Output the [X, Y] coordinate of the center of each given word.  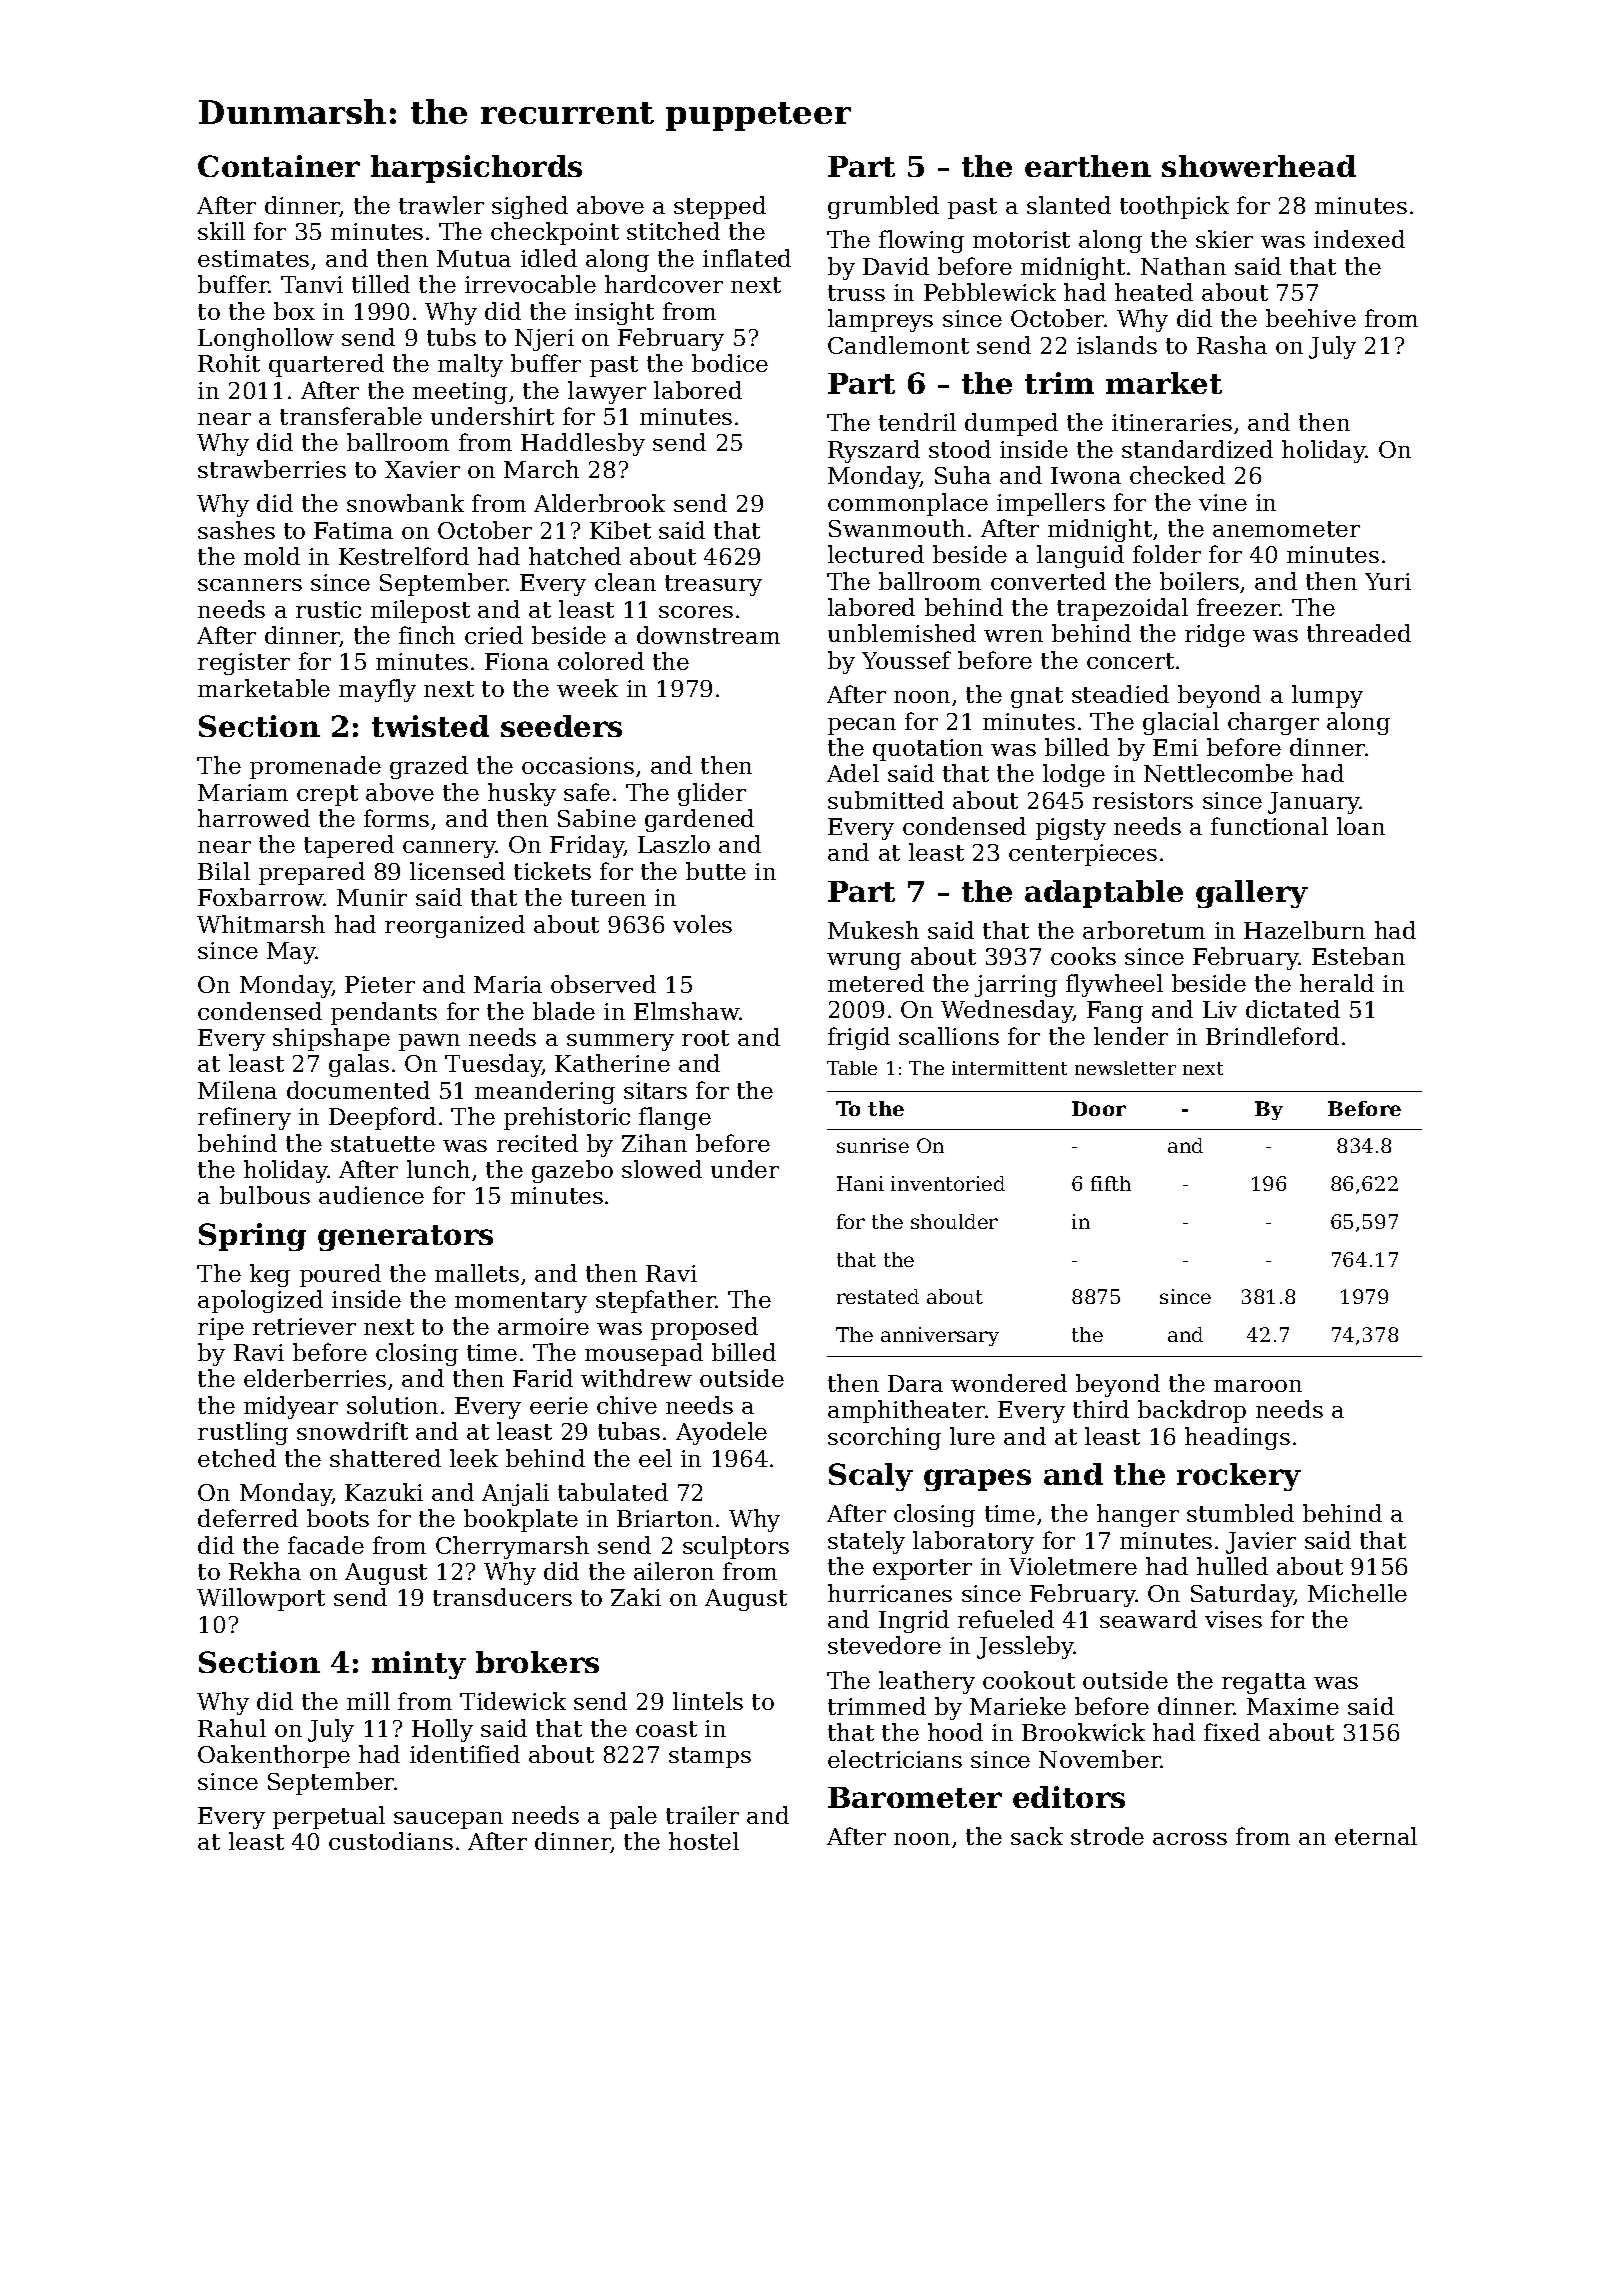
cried [494, 635]
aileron [674, 1571]
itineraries [1172, 422]
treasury [713, 585]
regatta [1264, 1683]
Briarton [665, 1518]
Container [279, 166]
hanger [1138, 1515]
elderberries [315, 1378]
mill [368, 1701]
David [896, 266]
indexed [1359, 239]
